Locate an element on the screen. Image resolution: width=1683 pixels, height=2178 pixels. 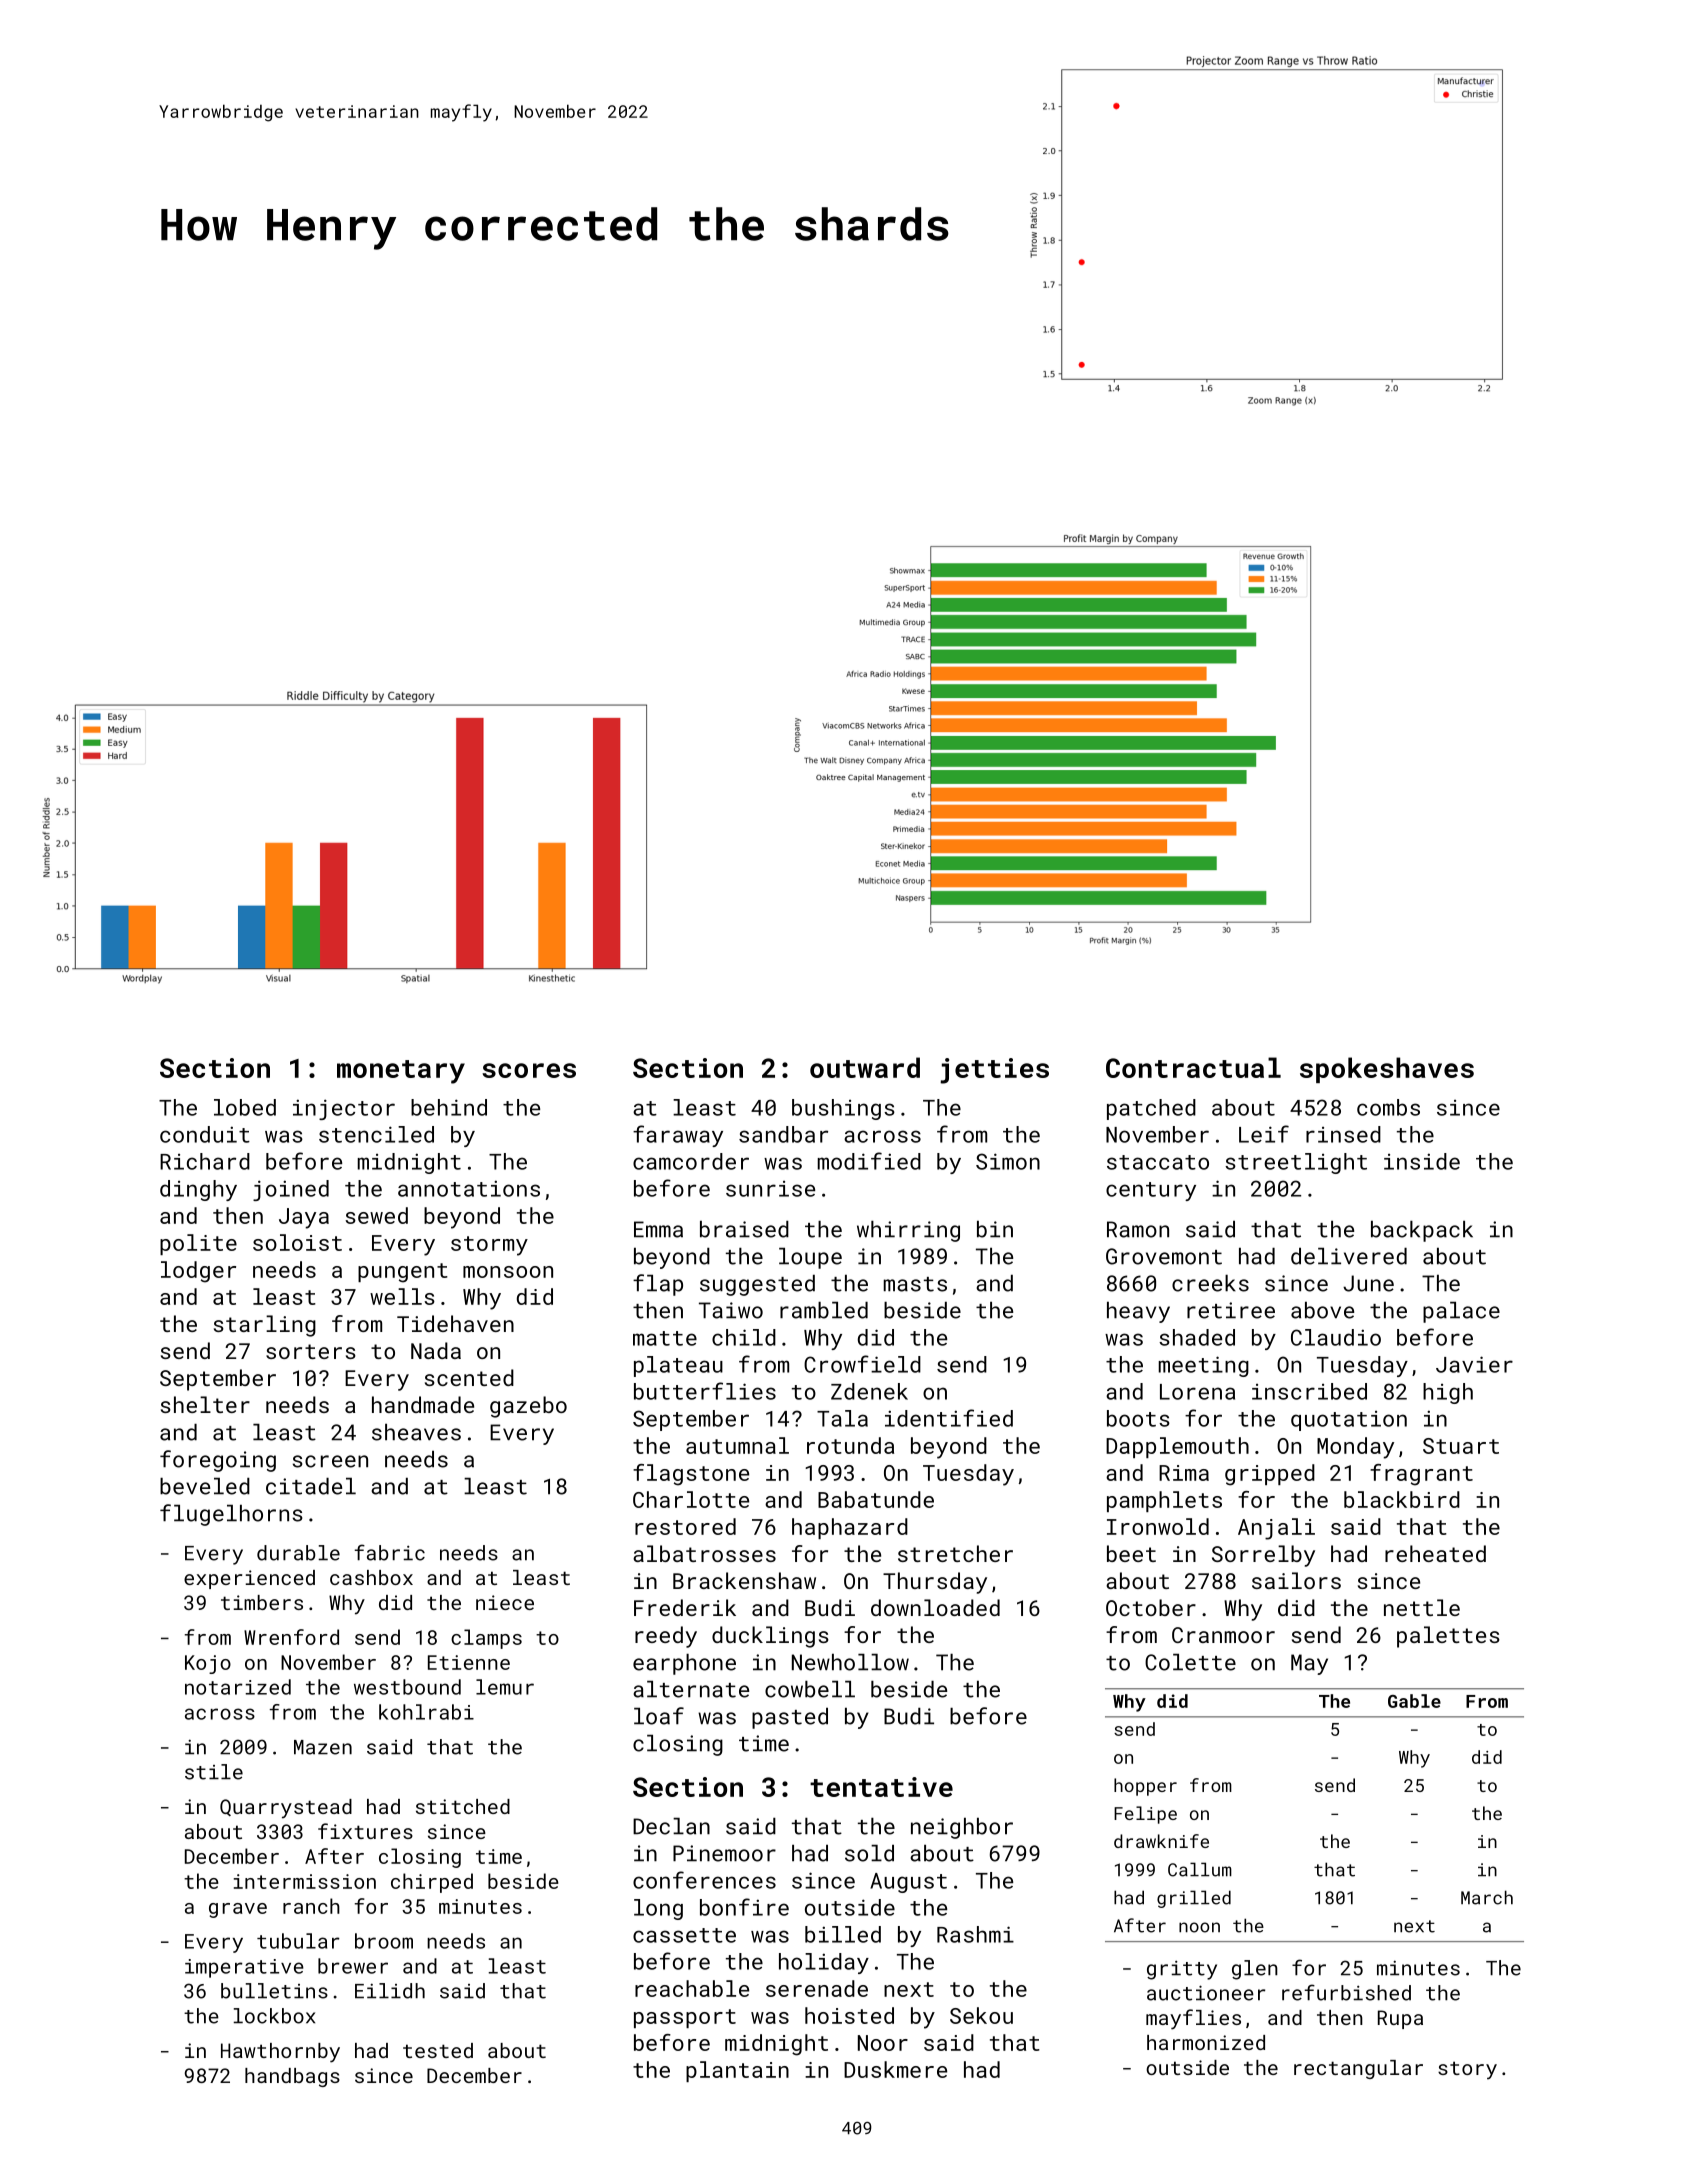
autumnal is located at coordinates (737, 1445).
